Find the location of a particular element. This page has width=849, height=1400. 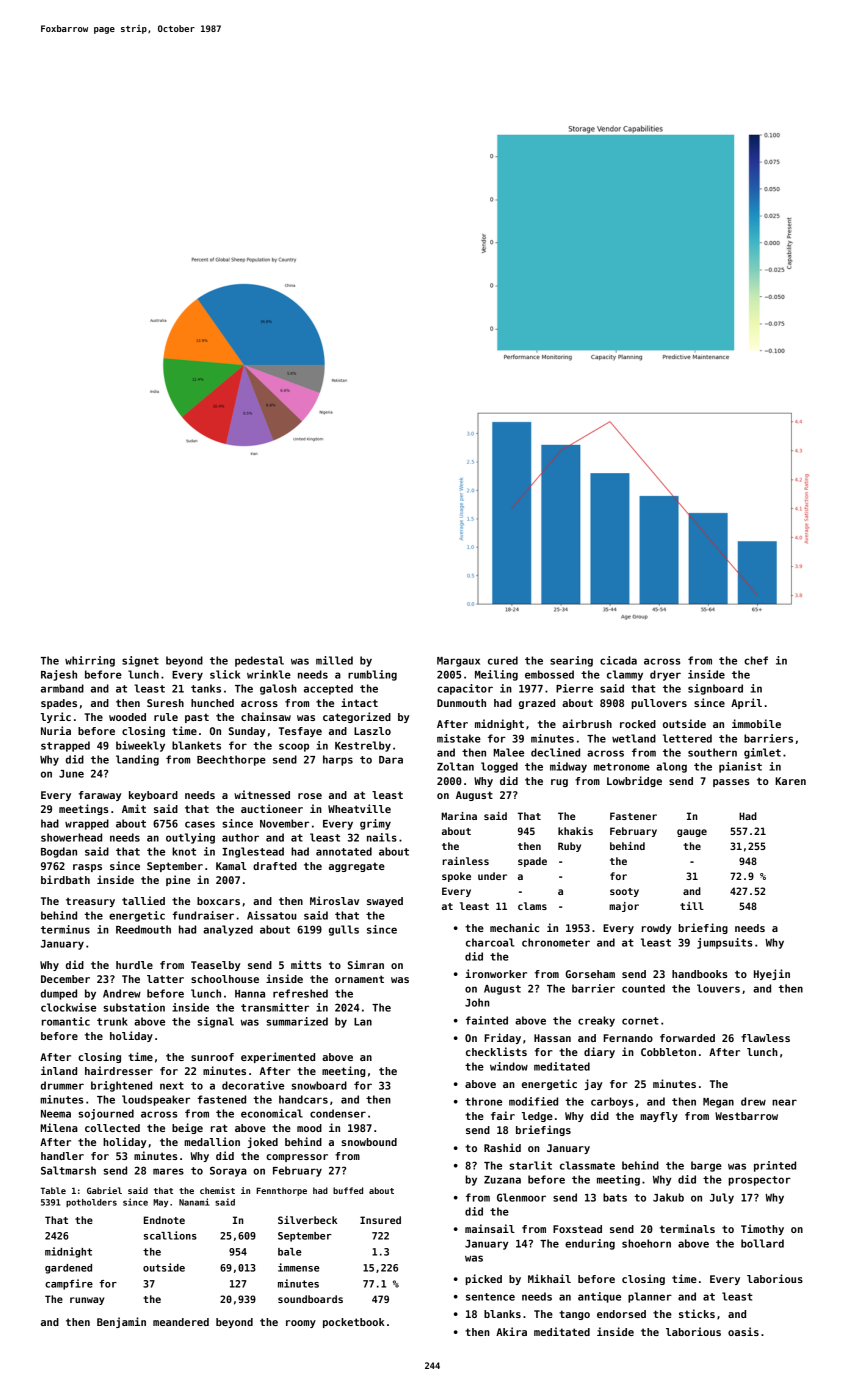

printed is located at coordinates (775, 1166).
